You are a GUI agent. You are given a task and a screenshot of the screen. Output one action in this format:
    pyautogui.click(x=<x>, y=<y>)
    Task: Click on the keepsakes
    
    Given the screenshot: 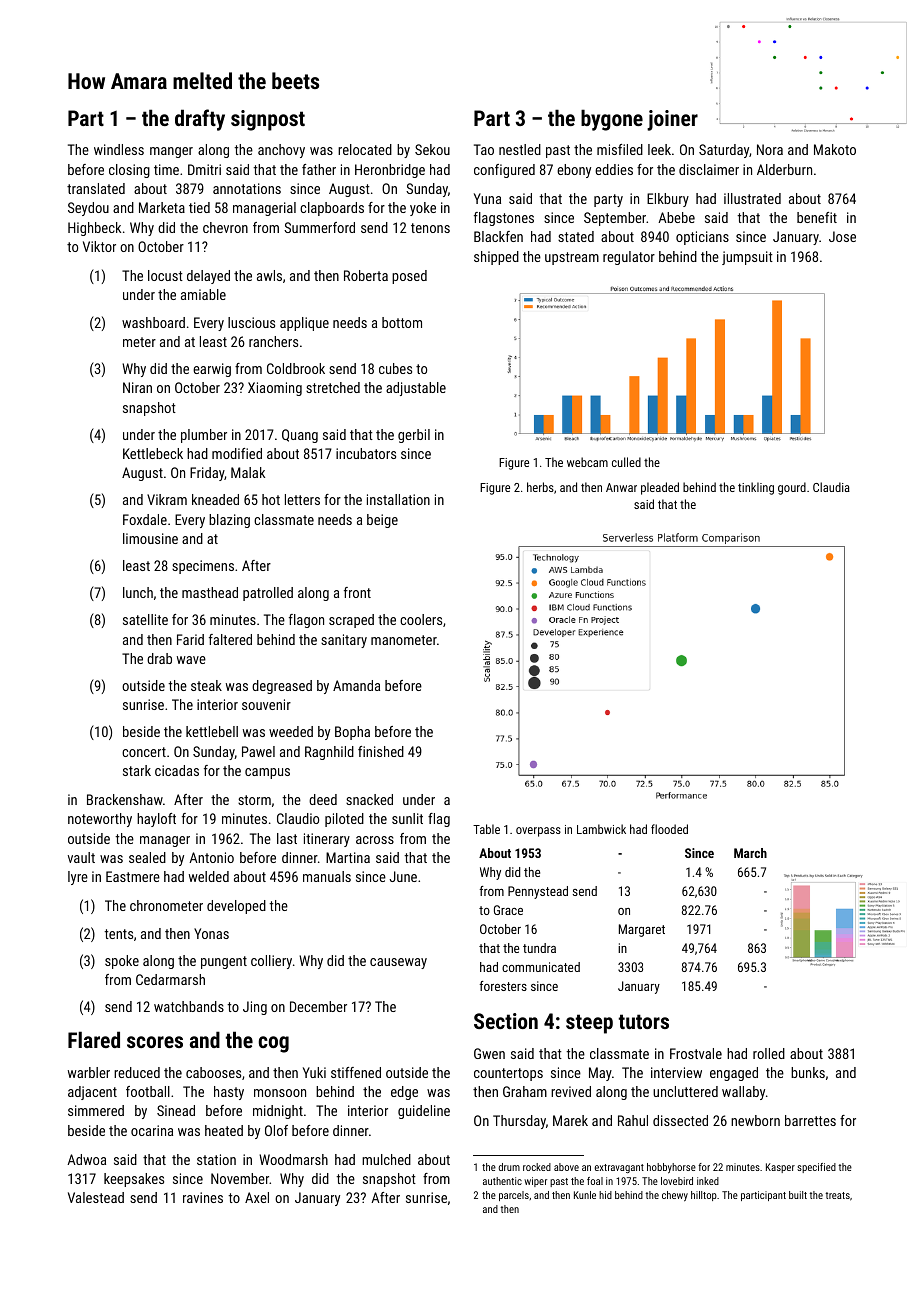 What is the action you would take?
    pyautogui.click(x=134, y=1180)
